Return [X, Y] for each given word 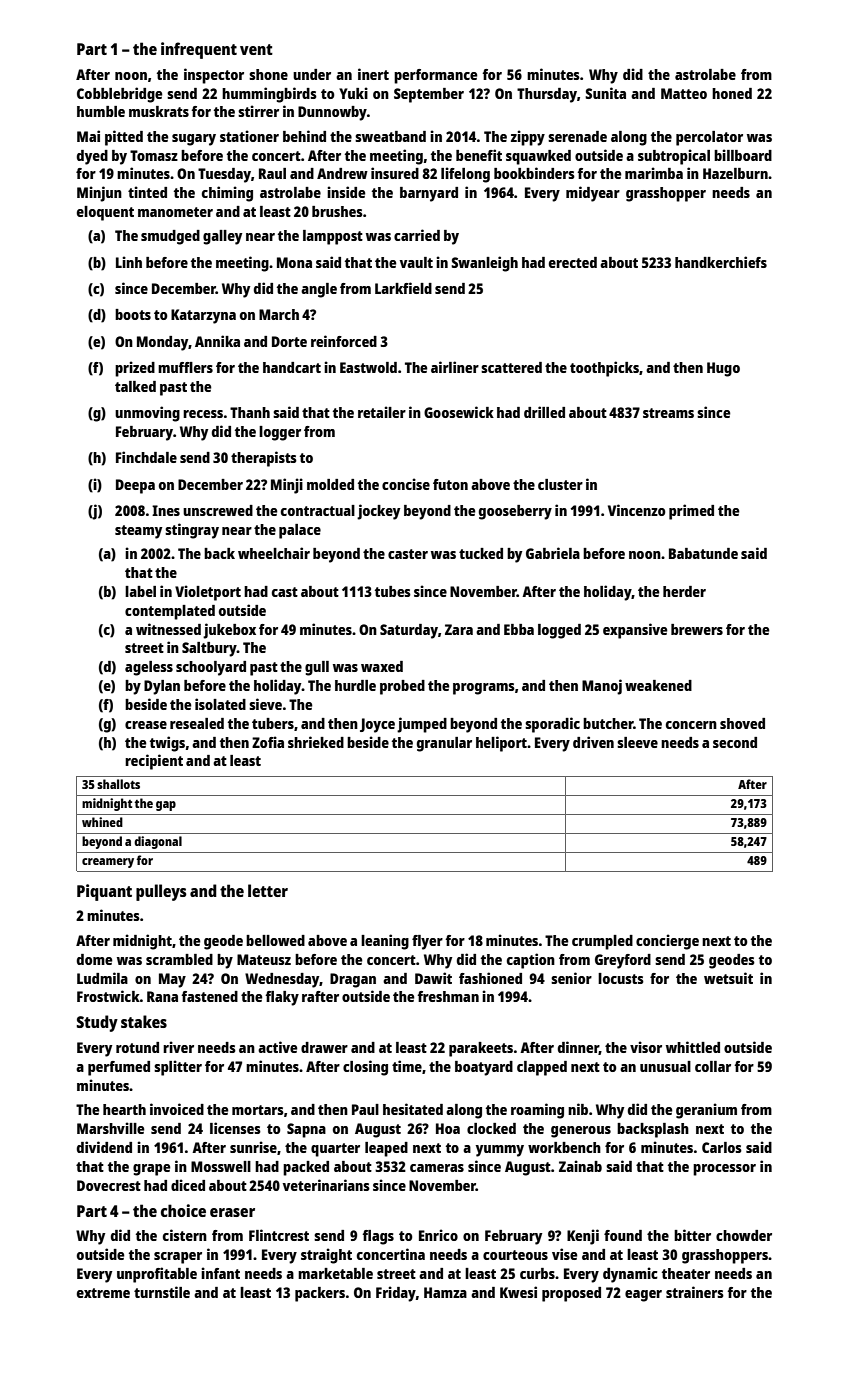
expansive [635, 631]
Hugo [723, 369]
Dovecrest [109, 1185]
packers [320, 1294]
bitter [692, 1235]
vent [256, 49]
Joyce [377, 725]
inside [346, 192]
